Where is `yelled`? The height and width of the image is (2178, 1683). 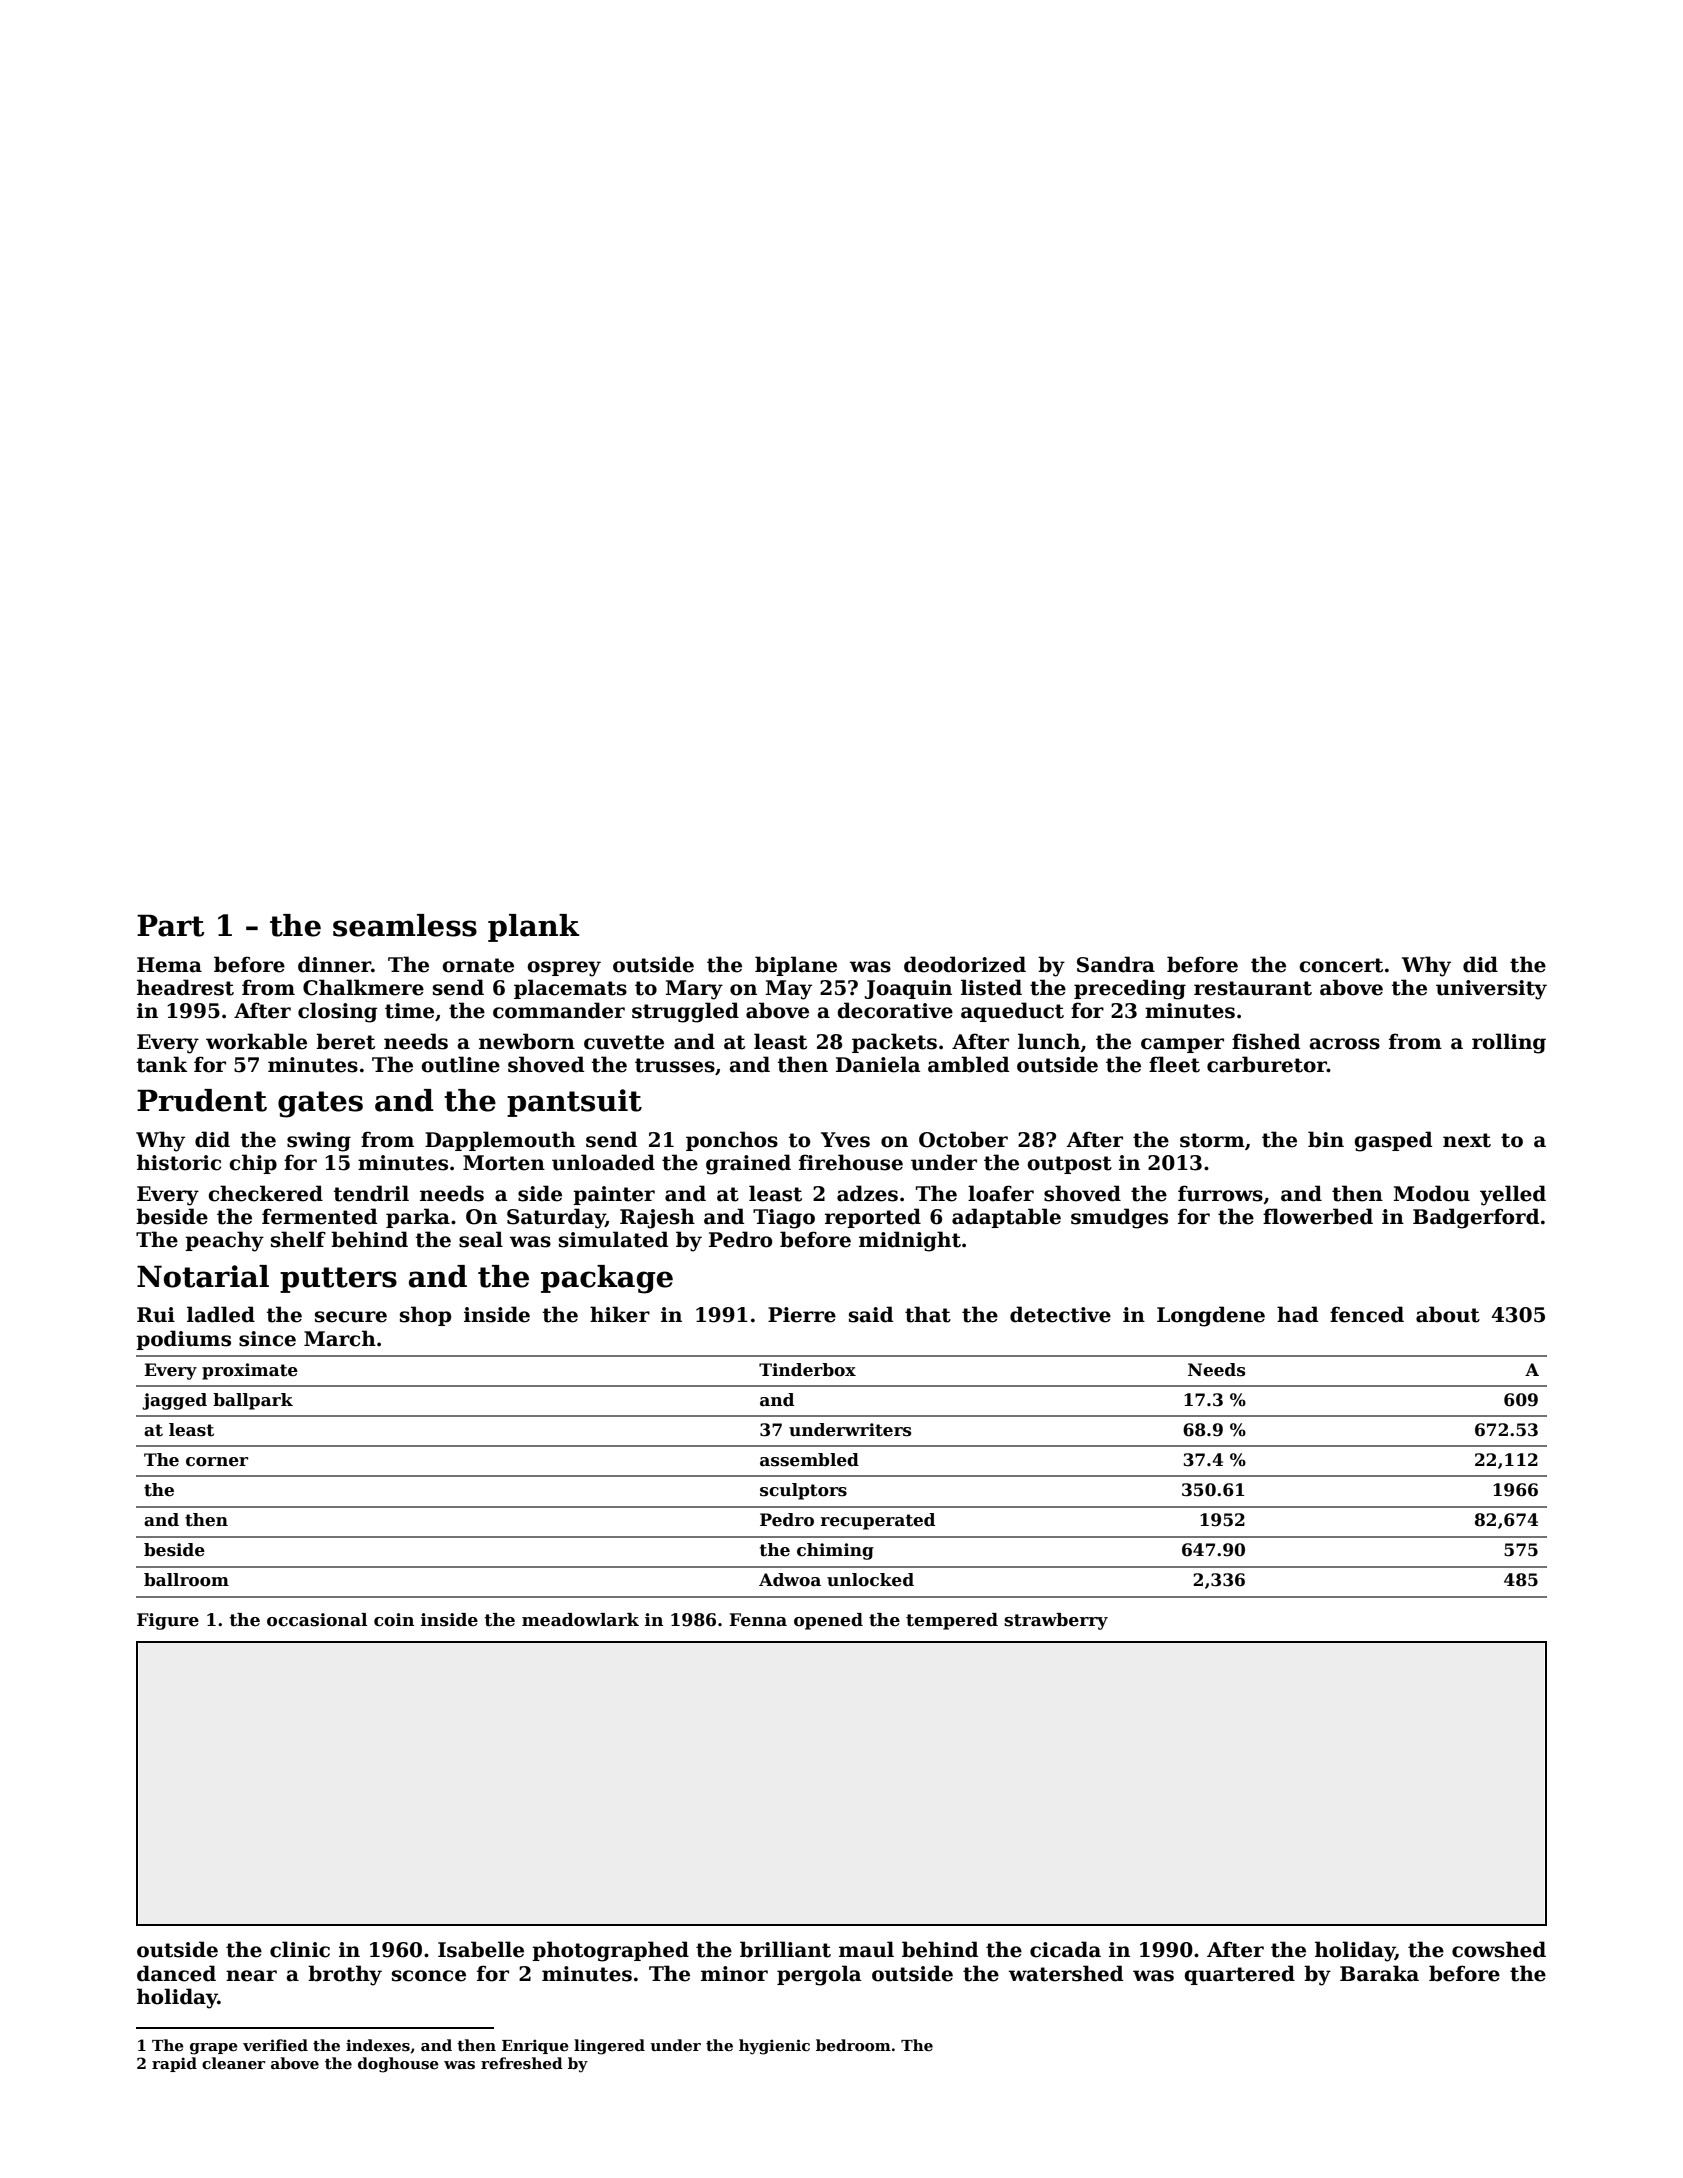
yelled is located at coordinates (1513, 1195).
